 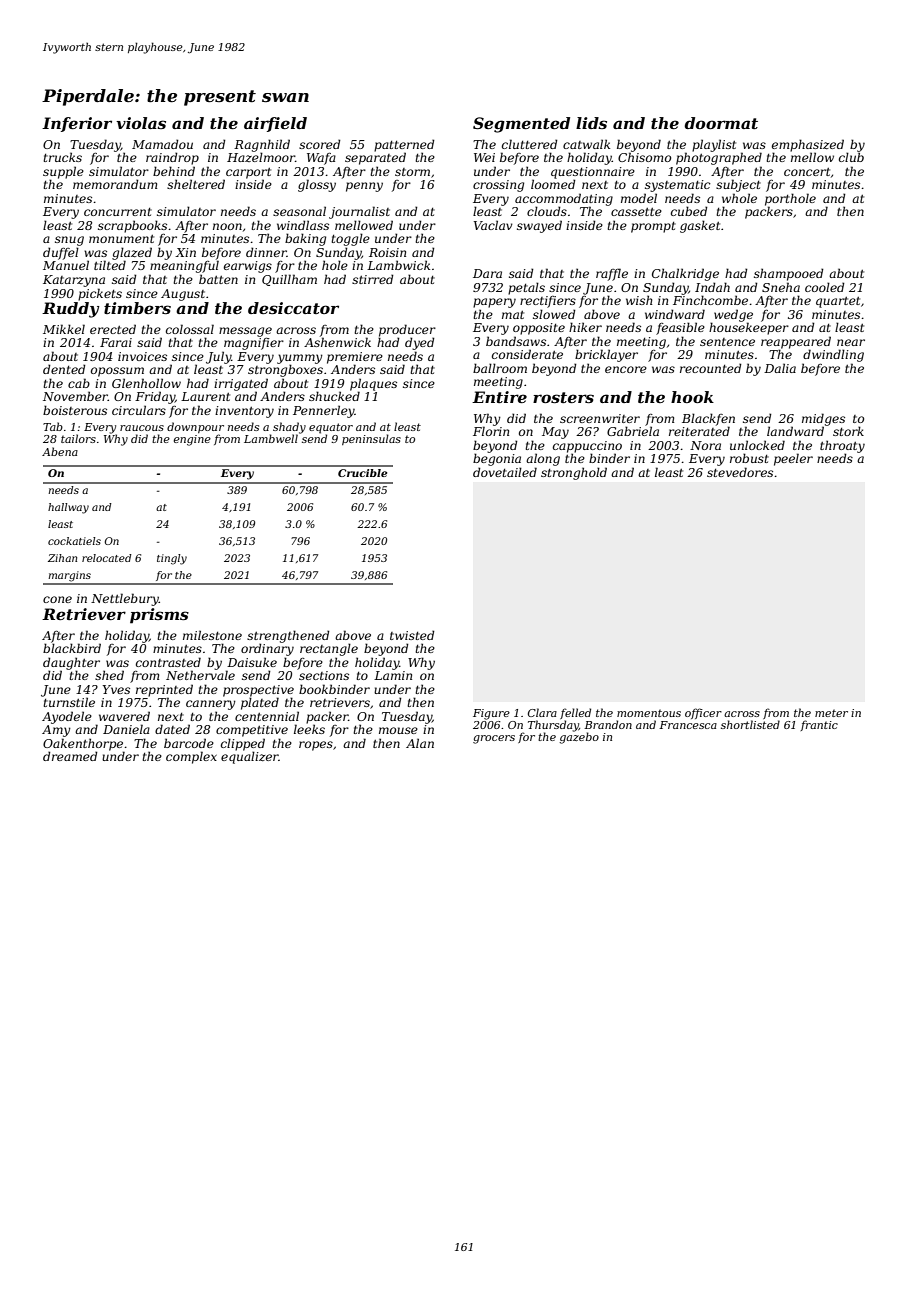 What do you see at coordinates (499, 397) in the screenshot?
I see `Entire` at bounding box center [499, 397].
